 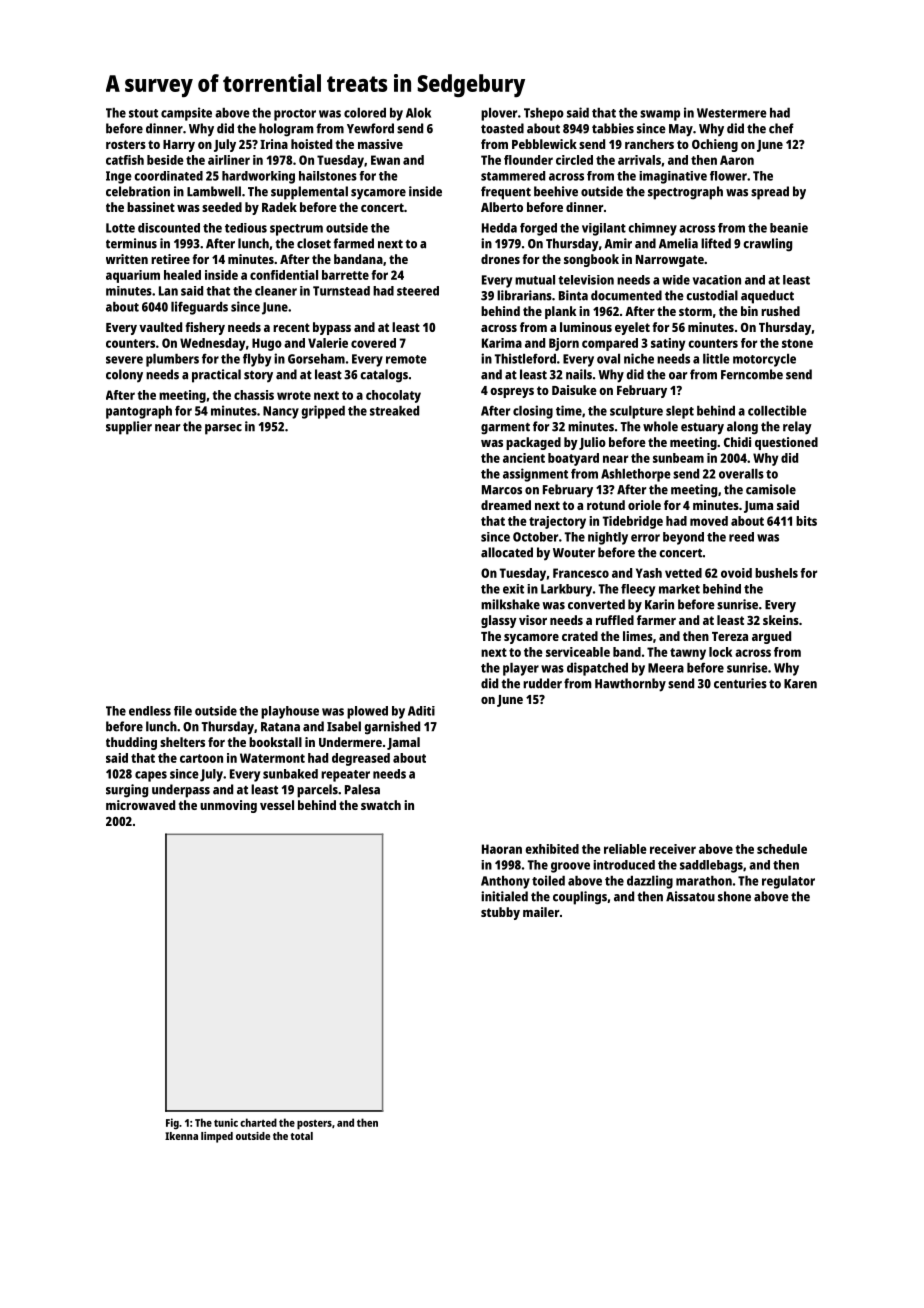 What do you see at coordinates (639, 358) in the document?
I see `niche` at bounding box center [639, 358].
